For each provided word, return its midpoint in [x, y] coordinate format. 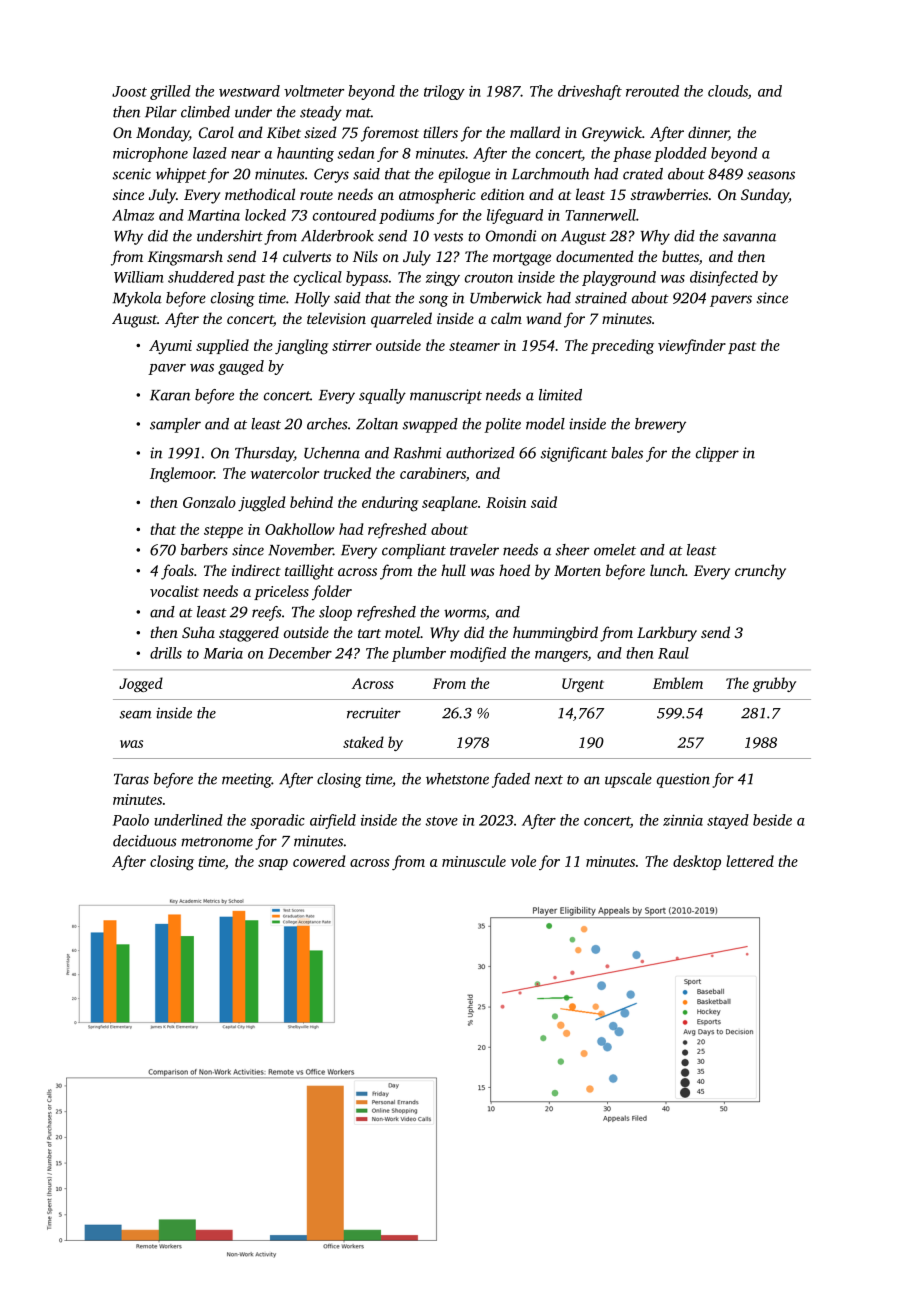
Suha [198, 632]
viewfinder [692, 346]
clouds [728, 91]
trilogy [444, 92]
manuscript [446, 396]
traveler [474, 550]
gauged [241, 367]
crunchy [760, 572]
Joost [129, 91]
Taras [131, 779]
